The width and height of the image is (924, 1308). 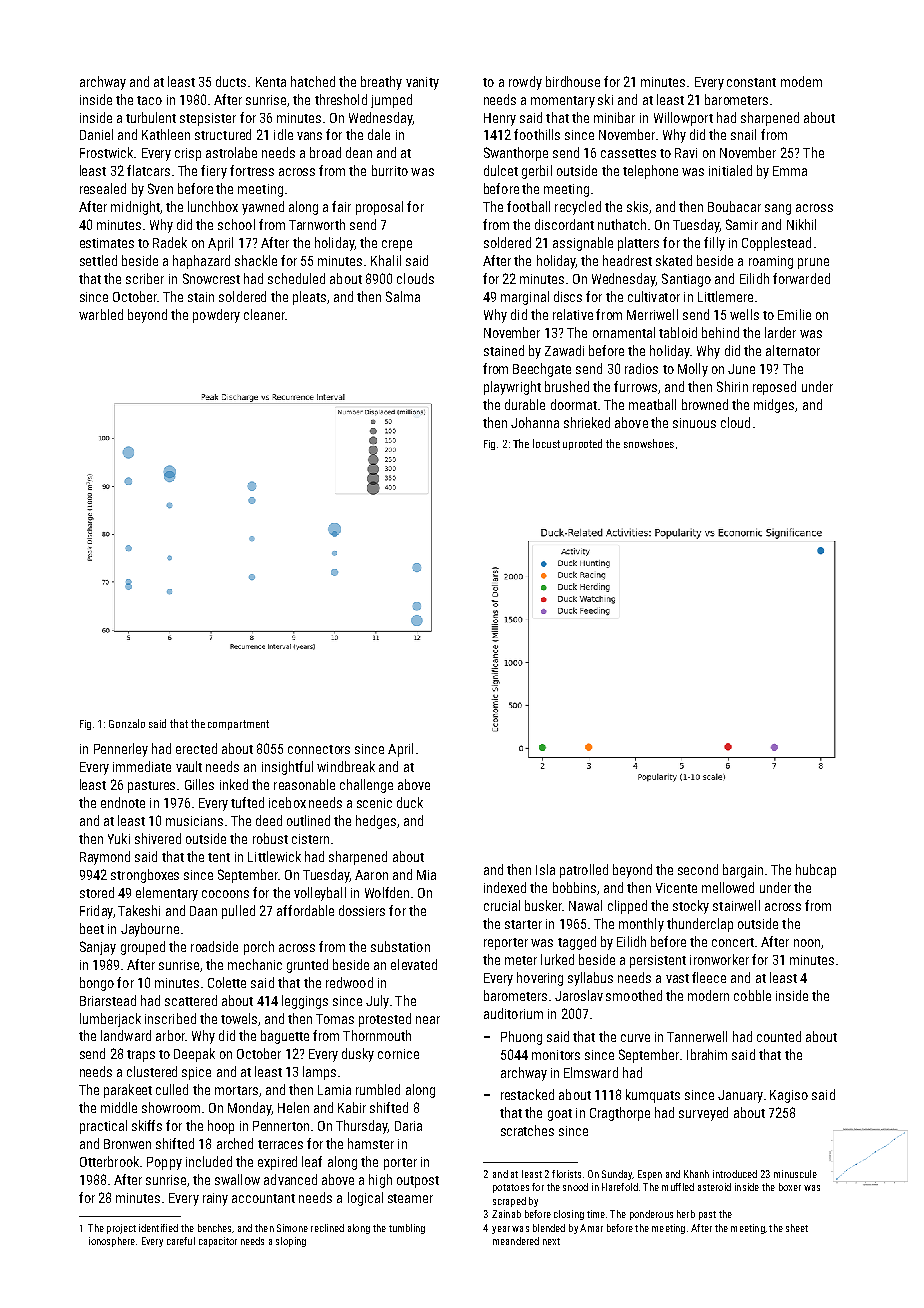 What do you see at coordinates (743, 871) in the image?
I see `bargain` at bounding box center [743, 871].
